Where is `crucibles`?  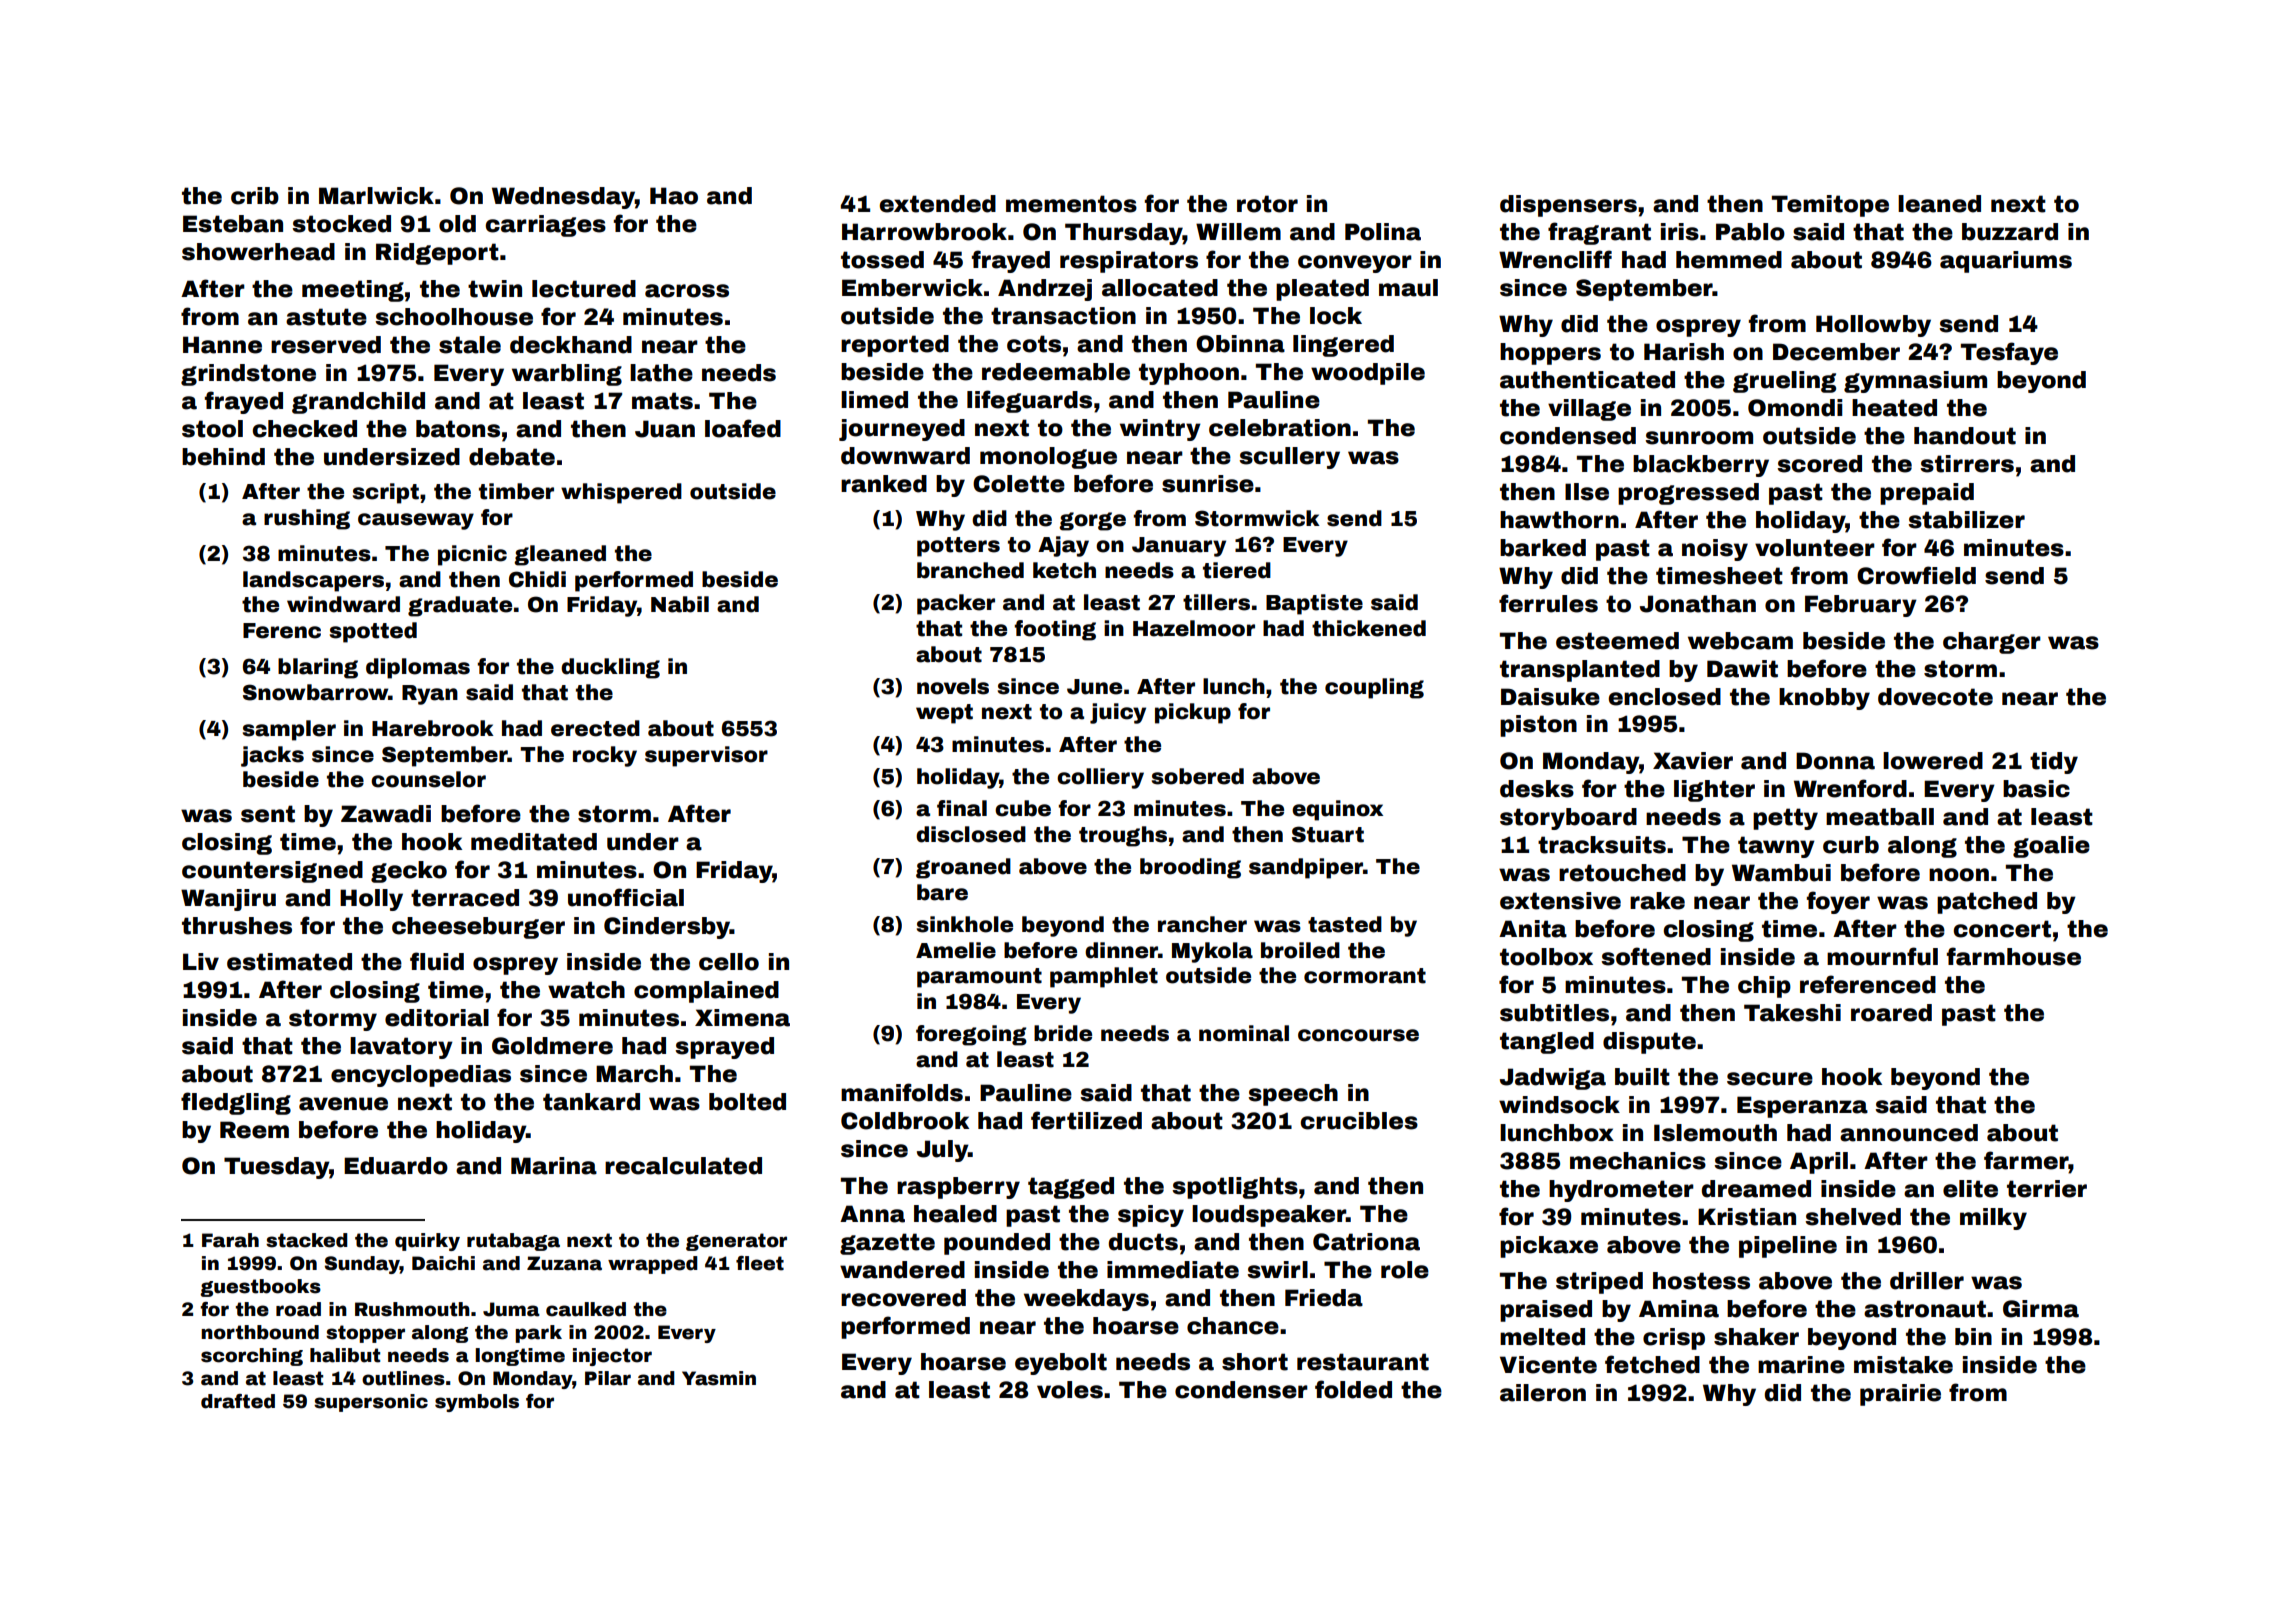 crucibles is located at coordinates (1359, 1121).
